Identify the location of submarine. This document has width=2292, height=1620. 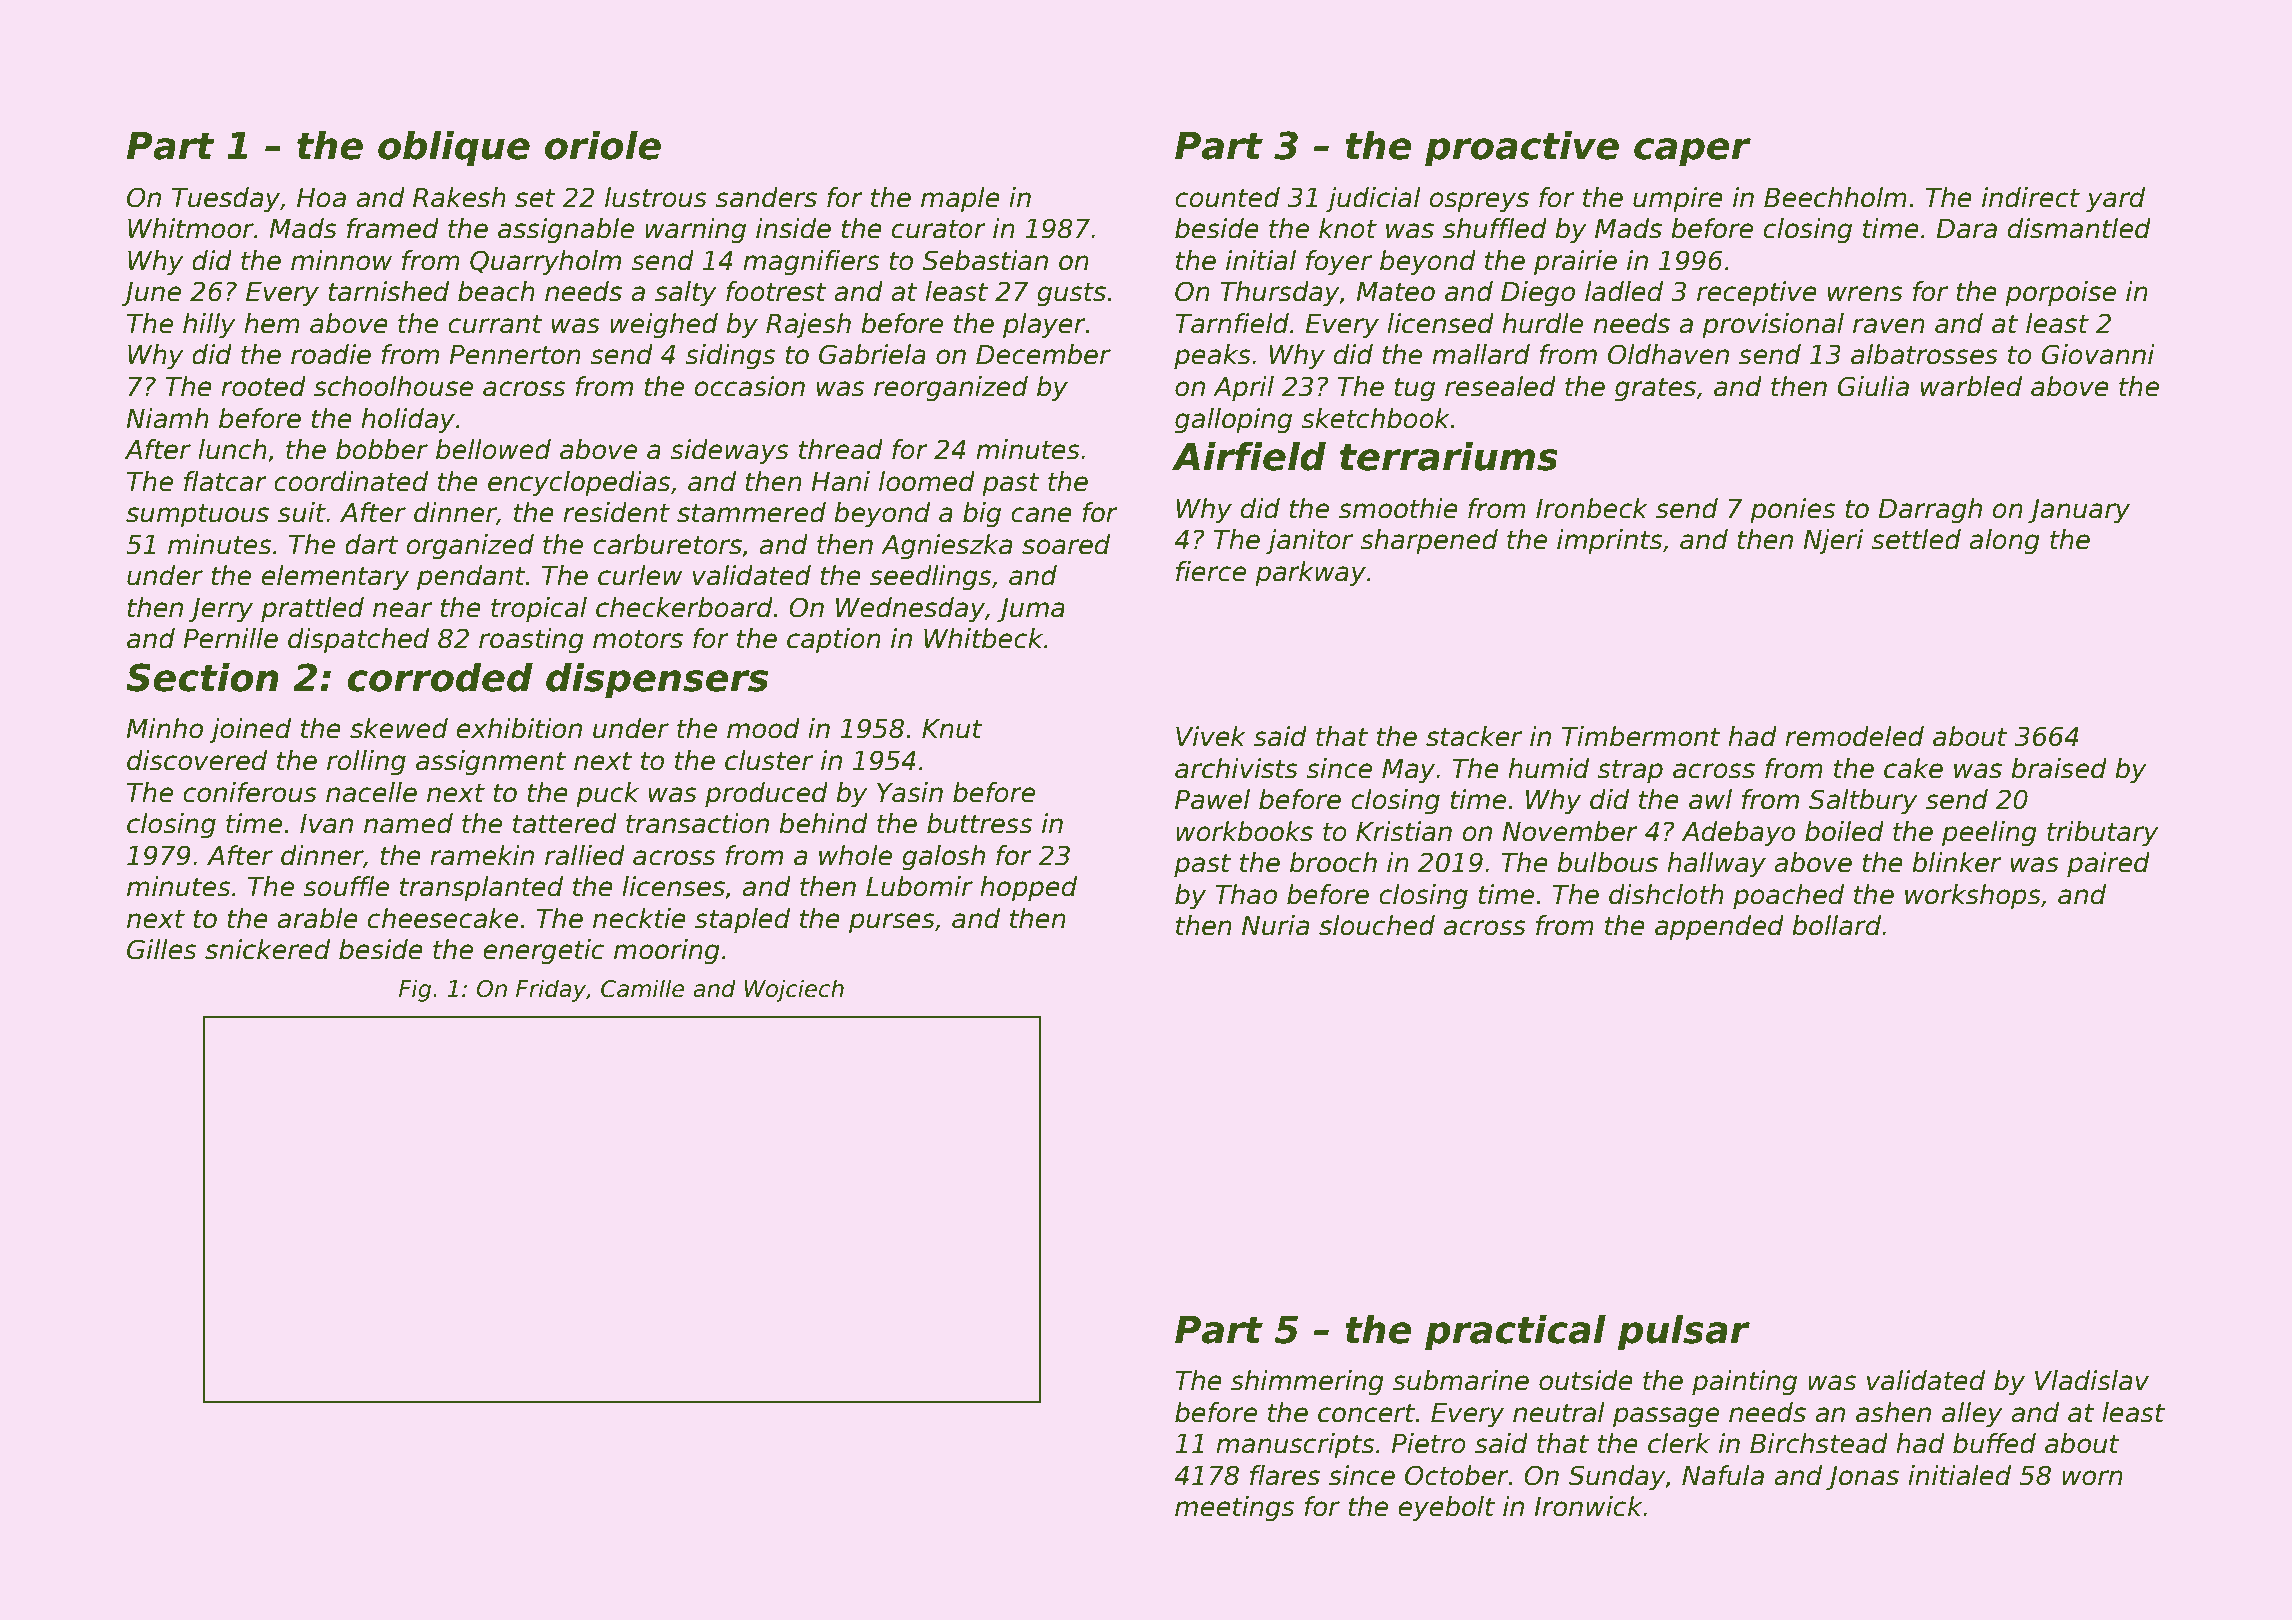
(1461, 1380).
